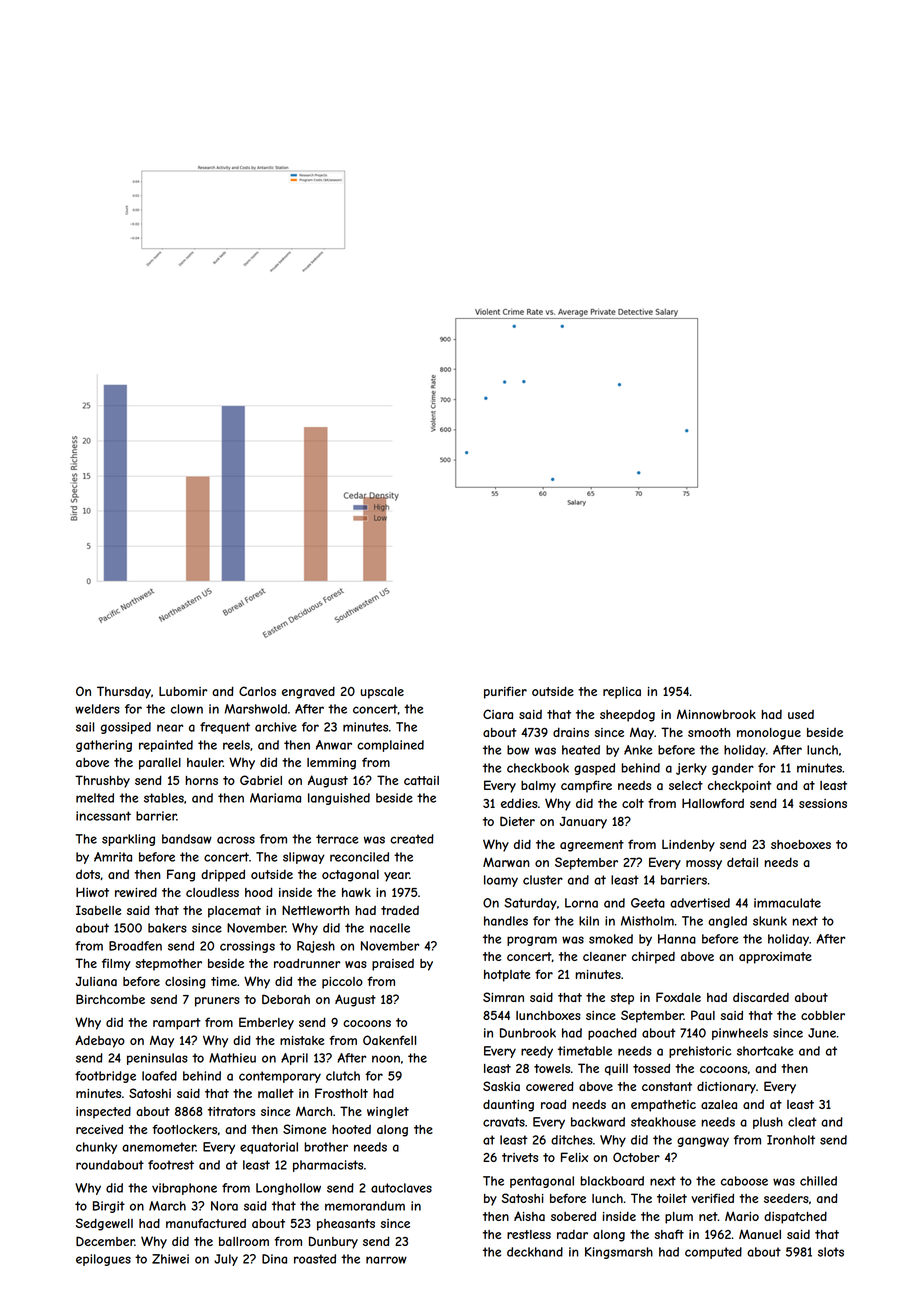 This document has height=1314, width=924. What do you see at coordinates (187, 839) in the document?
I see `bandsaw` at bounding box center [187, 839].
